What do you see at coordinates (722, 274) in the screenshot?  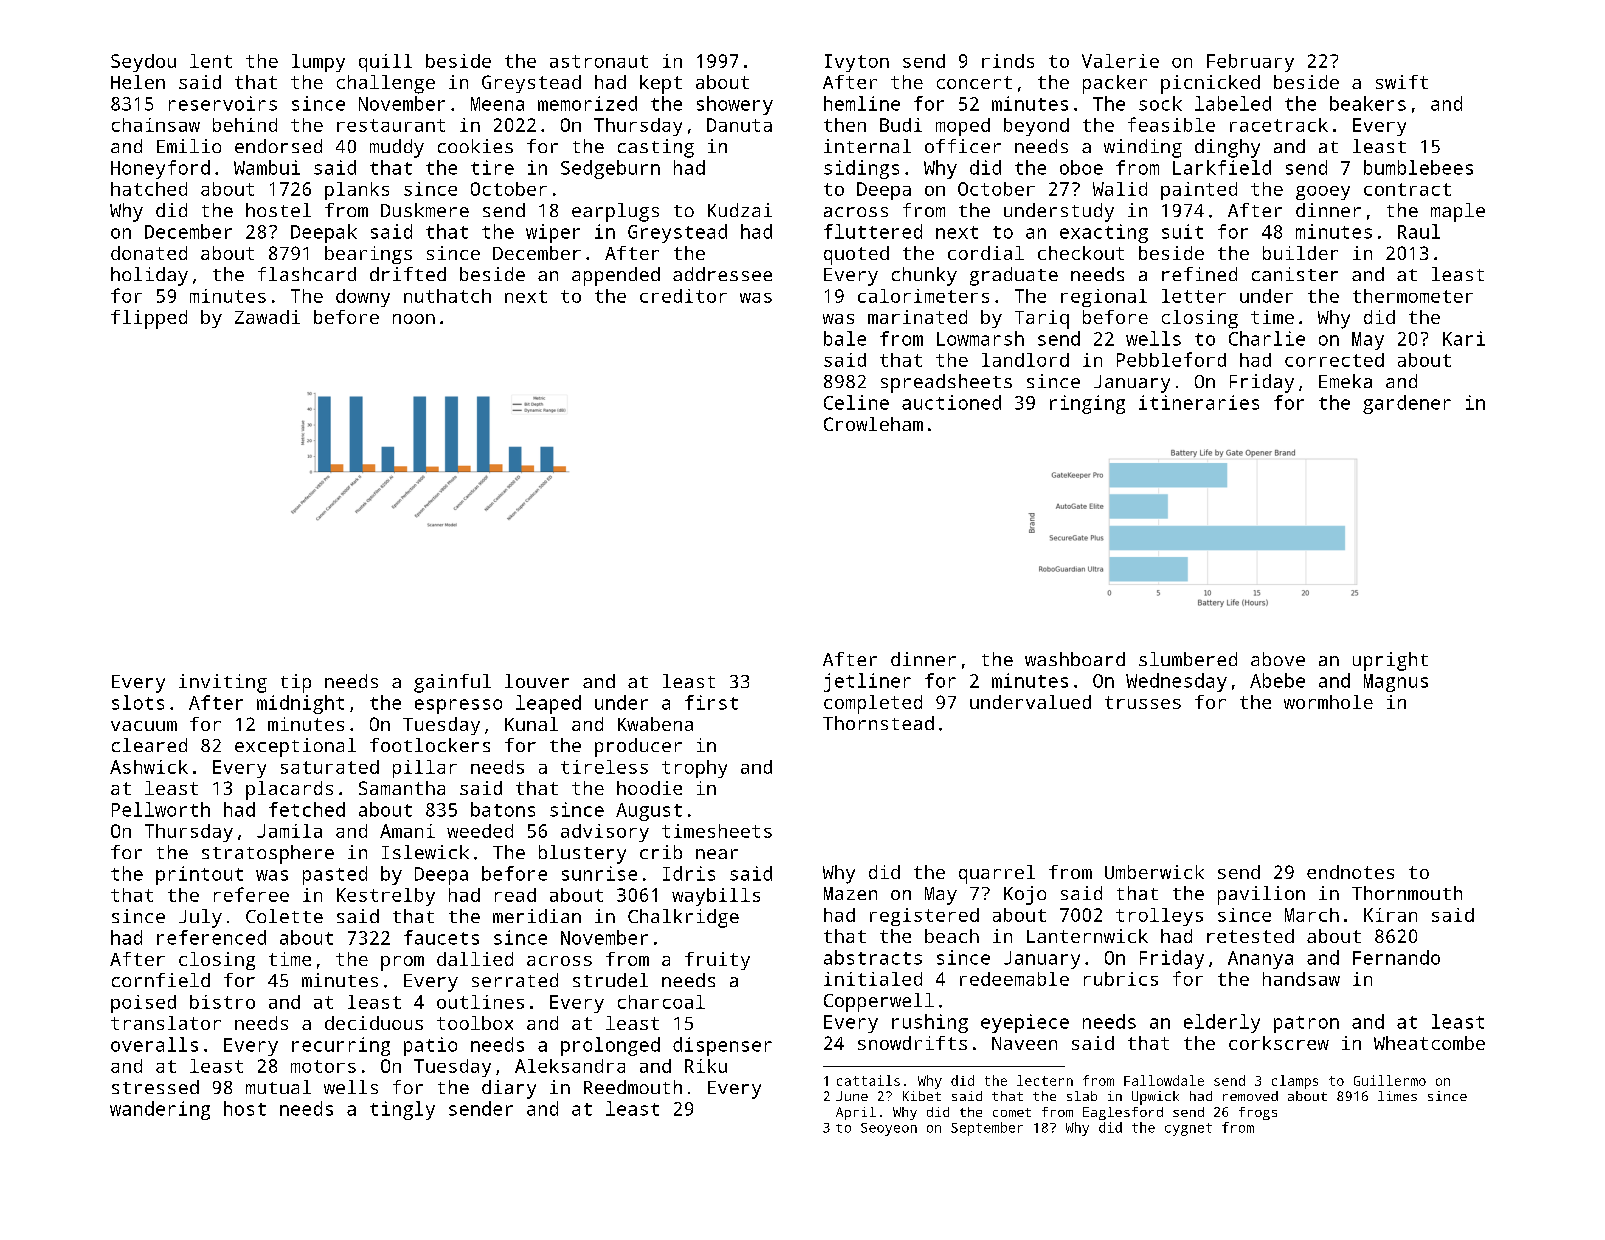 I see `addressee` at bounding box center [722, 274].
